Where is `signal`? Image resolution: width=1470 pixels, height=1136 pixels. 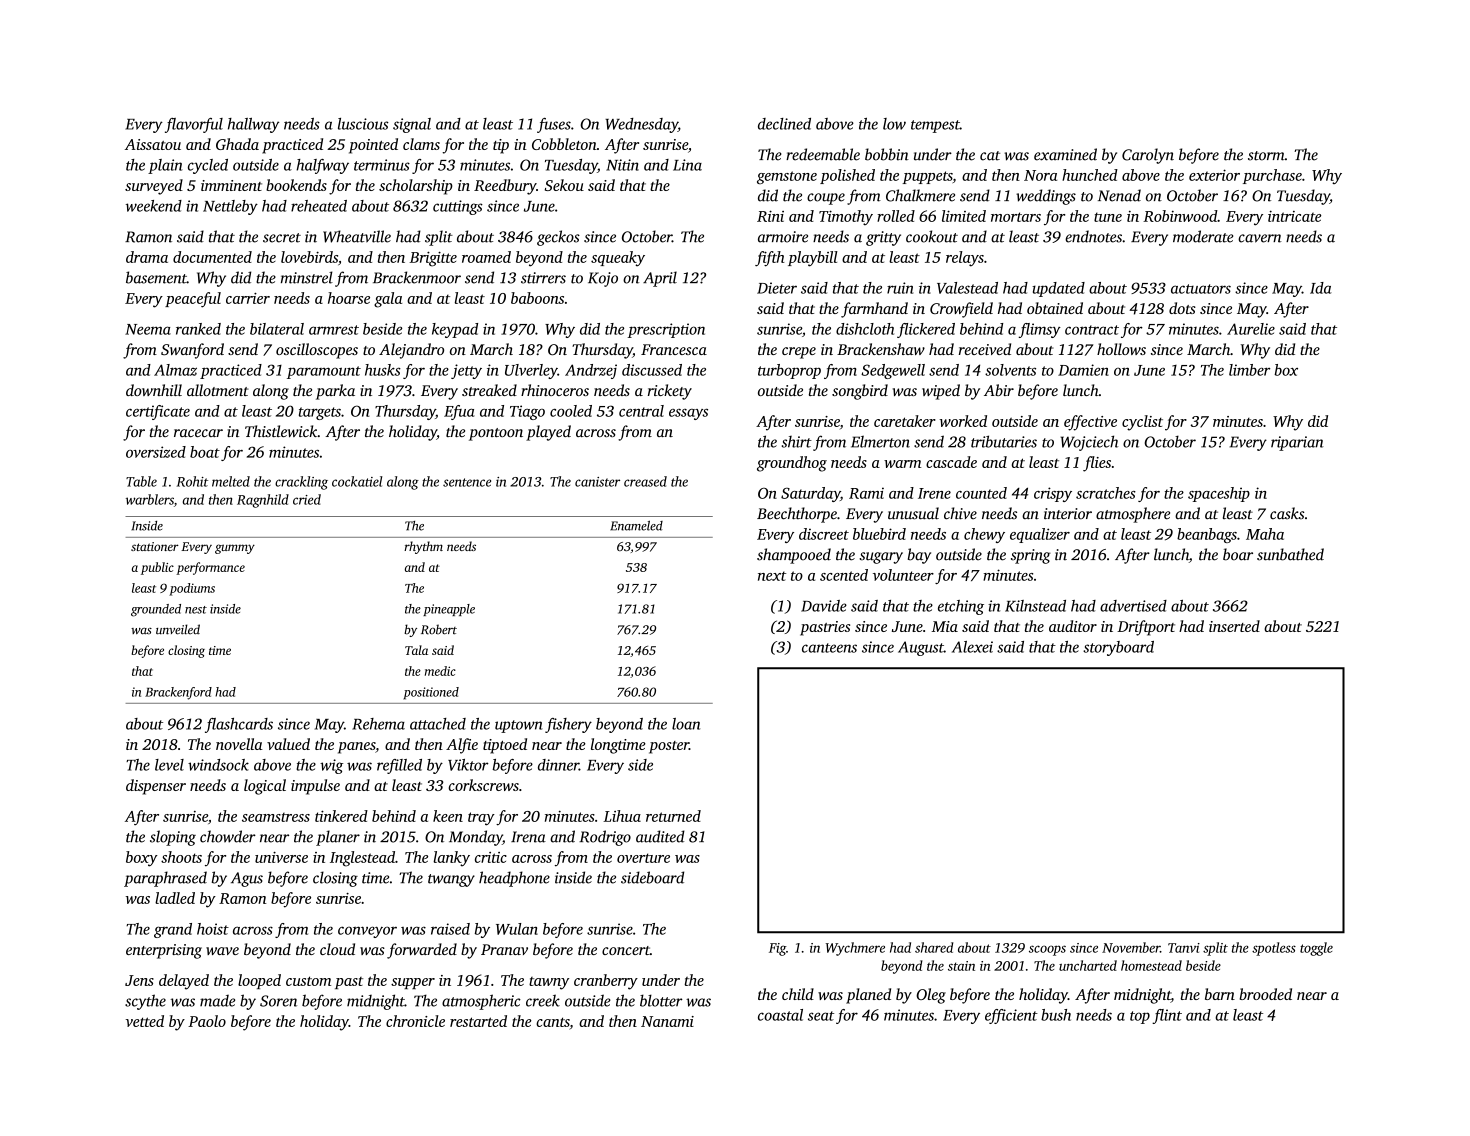
signal is located at coordinates (412, 125).
